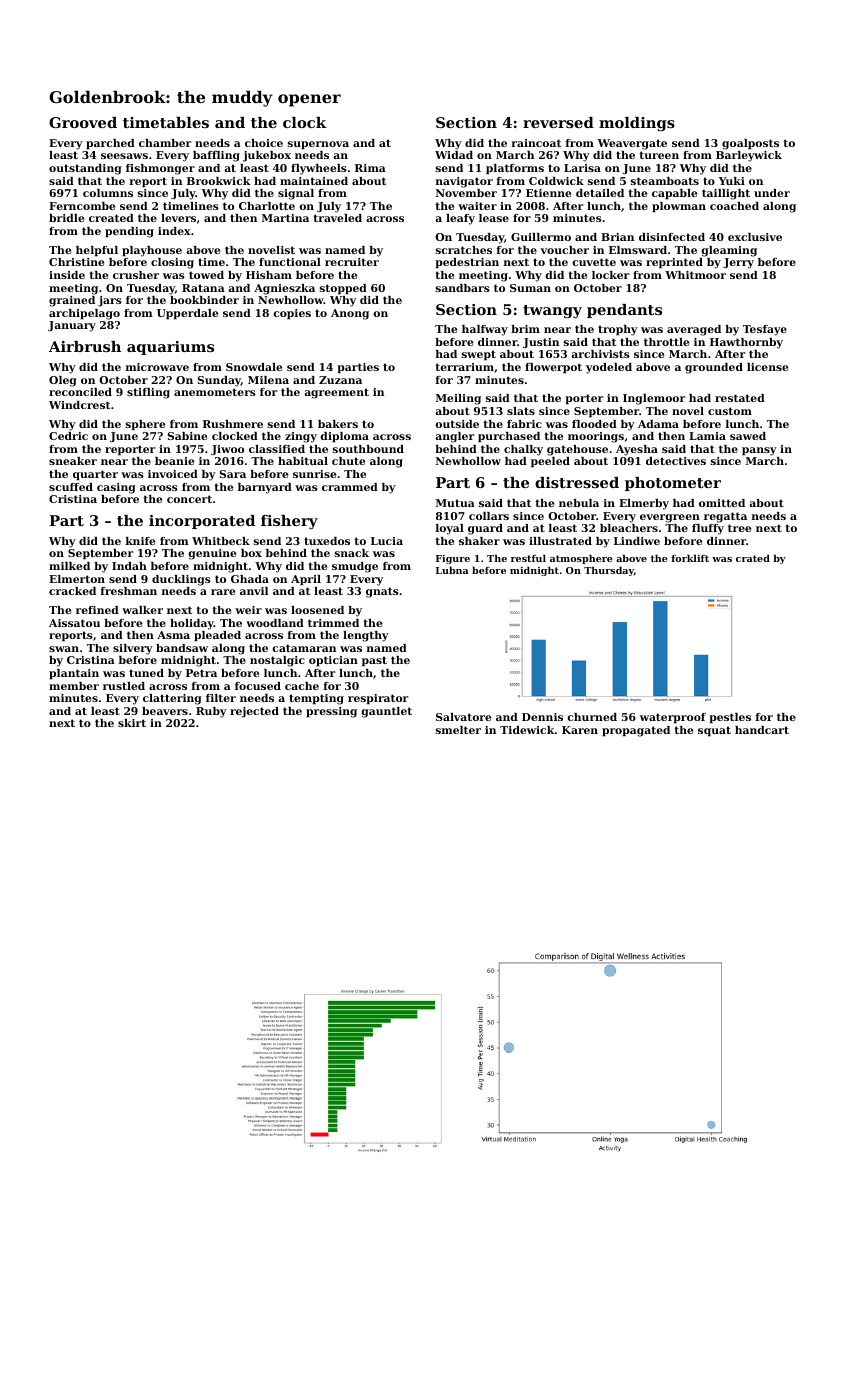 The image size is (849, 1400). I want to click on supernova, so click(318, 145).
